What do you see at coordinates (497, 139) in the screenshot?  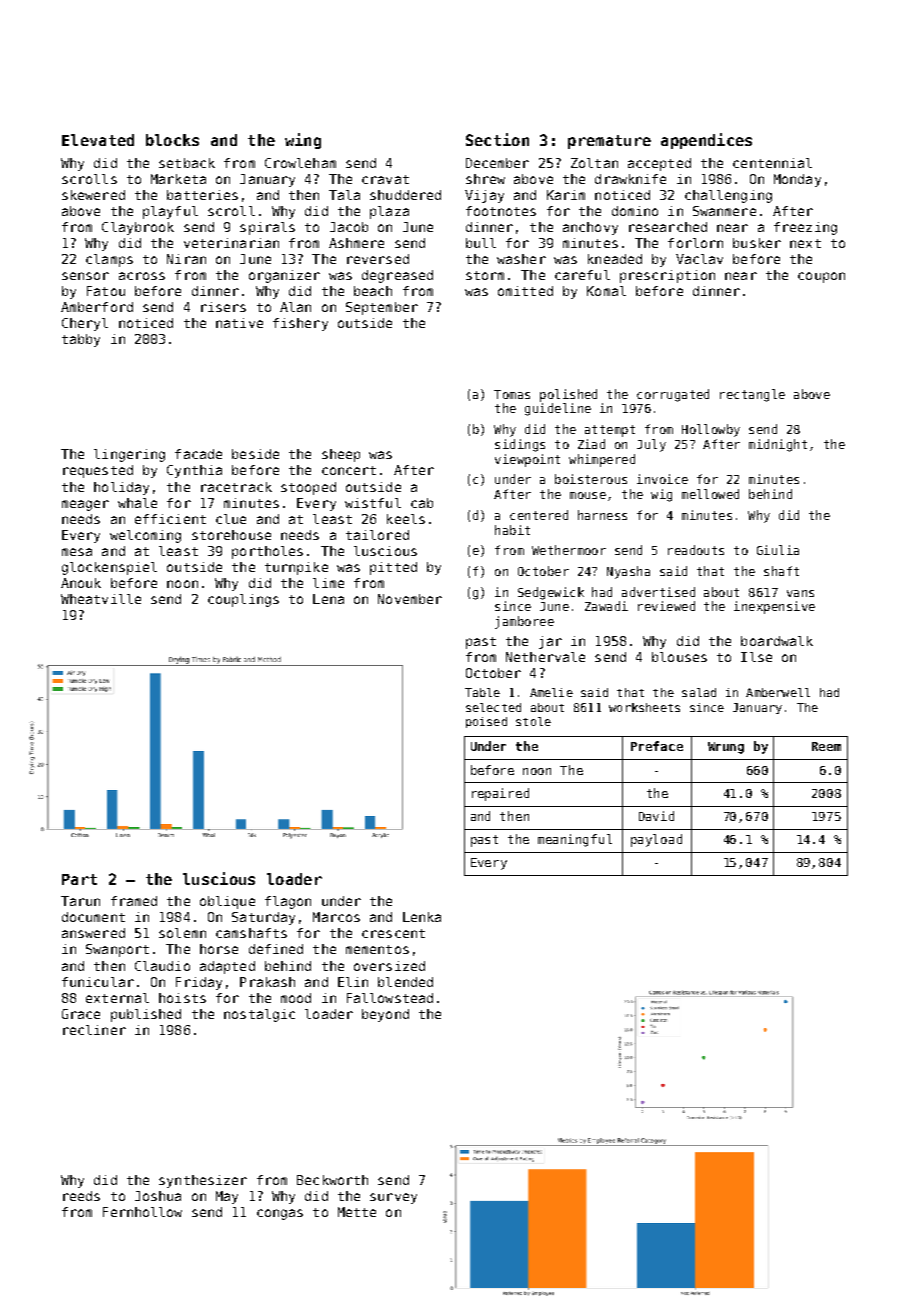 I see `Section` at bounding box center [497, 139].
